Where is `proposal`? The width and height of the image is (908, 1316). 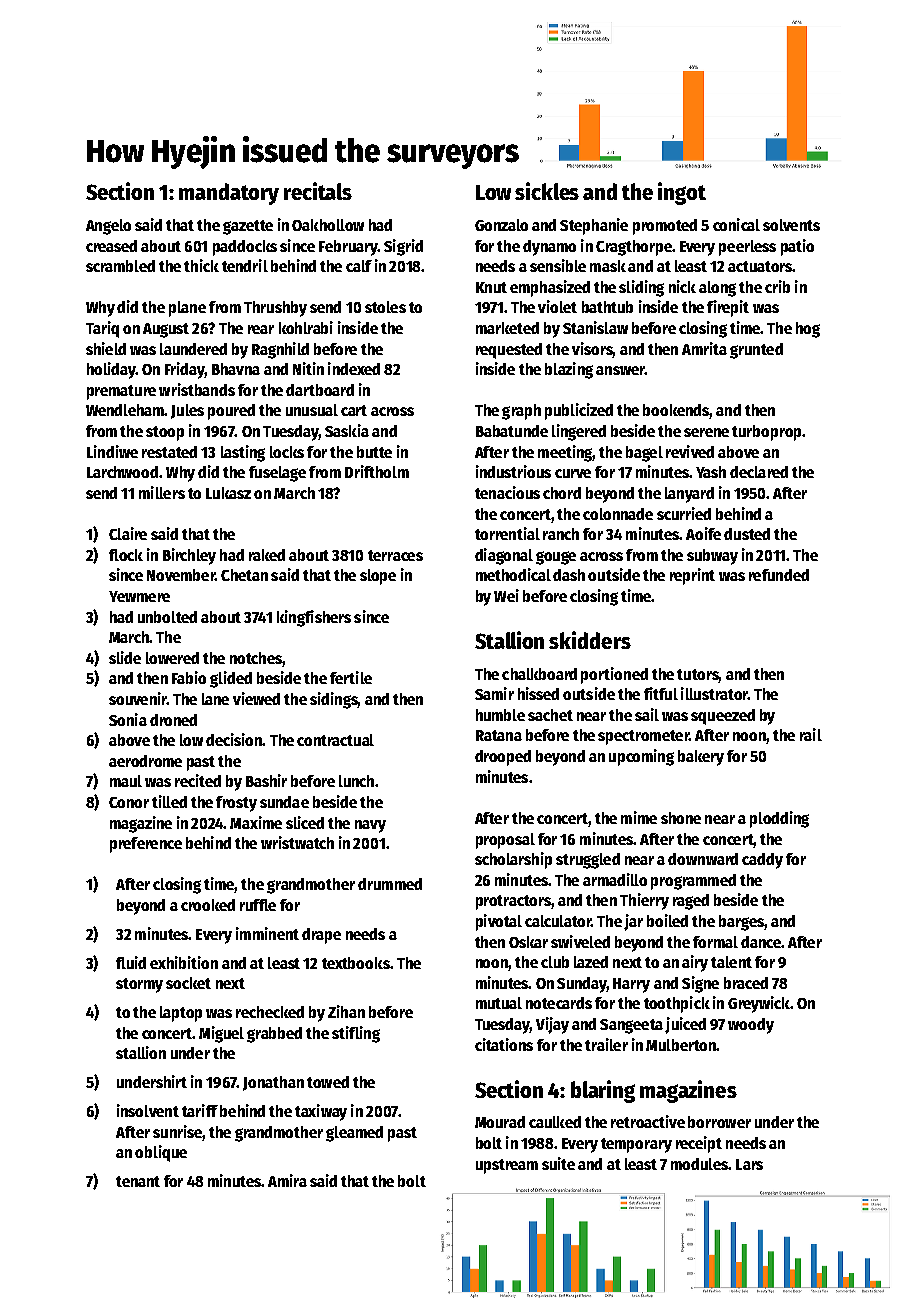 proposal is located at coordinates (505, 841).
